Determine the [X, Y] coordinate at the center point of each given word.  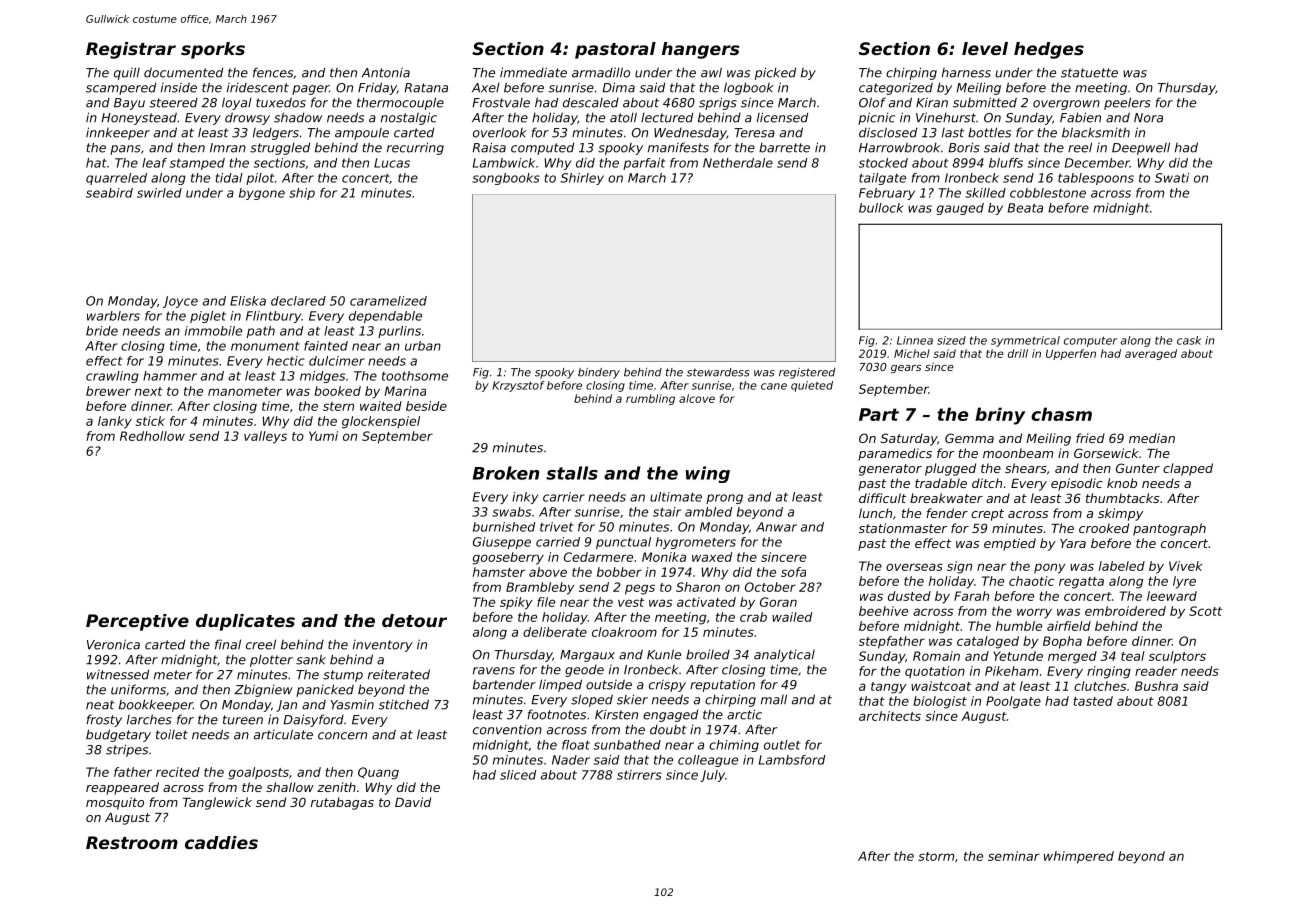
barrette [784, 148]
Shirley [582, 179]
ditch [987, 483]
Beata [1025, 208]
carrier [564, 497]
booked [337, 391]
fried [1090, 438]
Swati [1172, 178]
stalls [572, 473]
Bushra [1156, 686]
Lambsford [792, 760]
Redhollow [152, 436]
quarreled [116, 179]
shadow [298, 117]
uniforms [138, 689]
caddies [221, 842]
